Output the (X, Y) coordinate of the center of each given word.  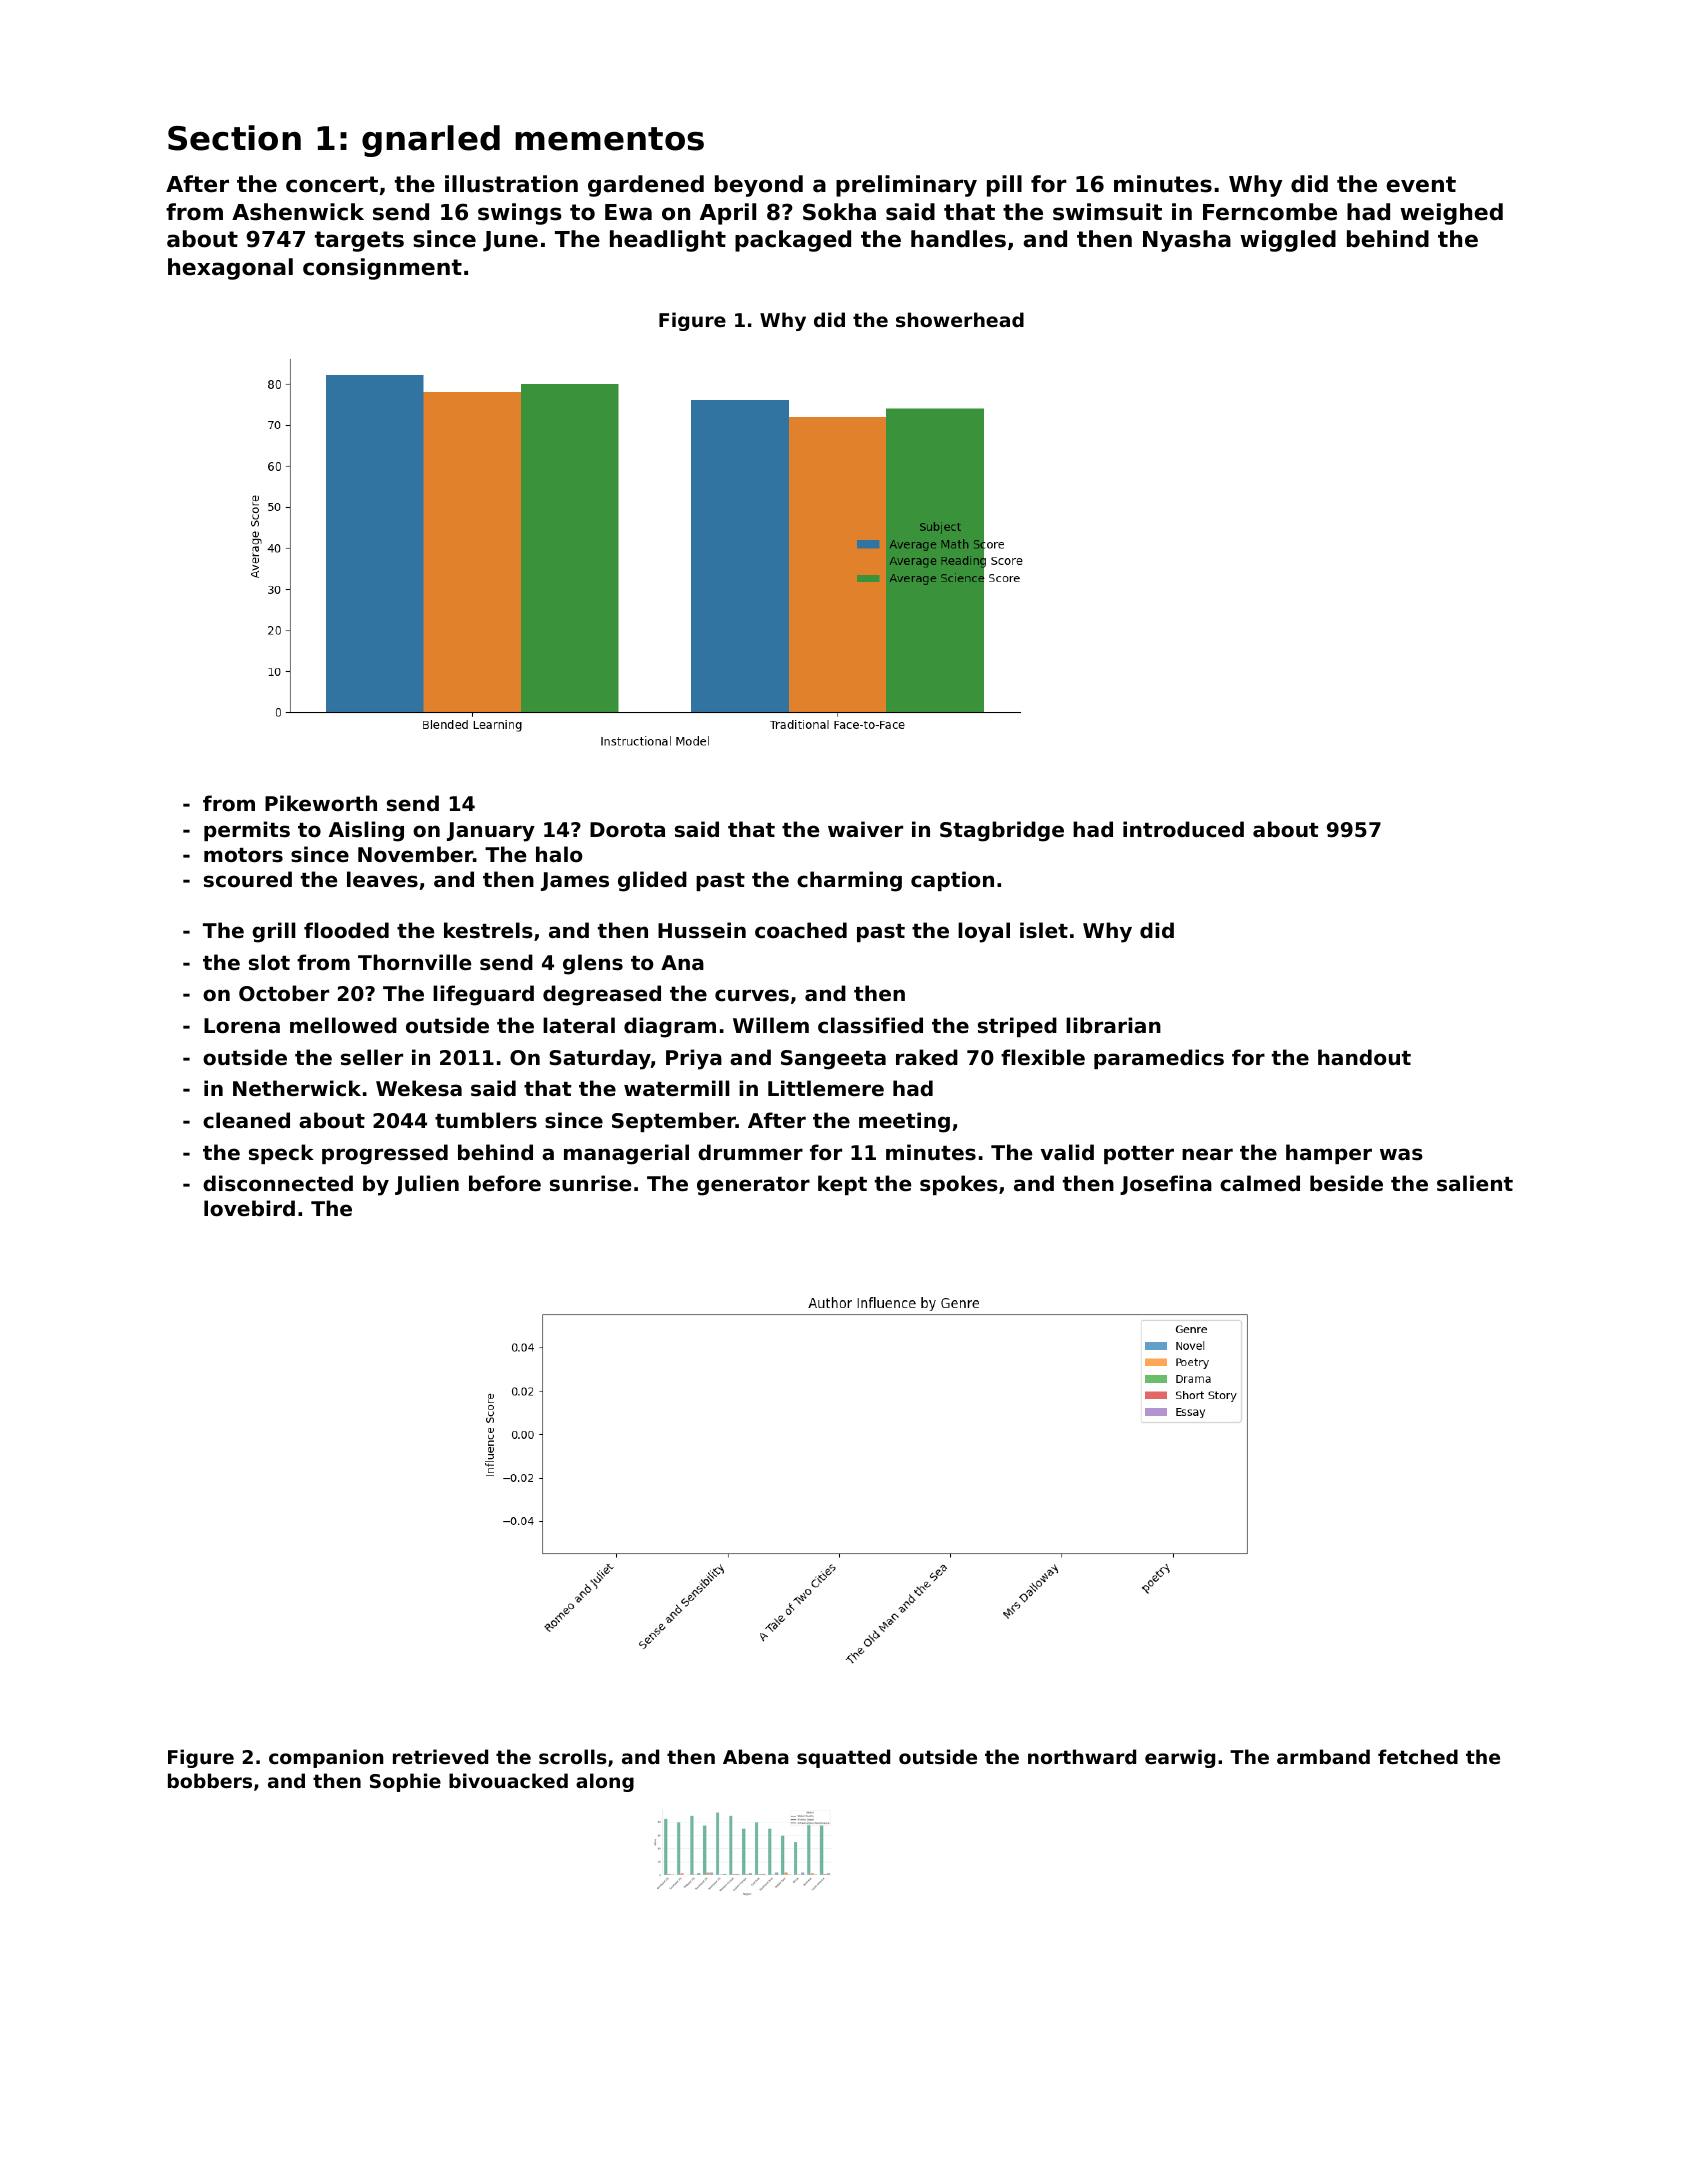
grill (273, 932)
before (505, 1183)
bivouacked (508, 1780)
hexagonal (230, 269)
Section (234, 138)
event (1421, 184)
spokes (959, 1185)
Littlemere (826, 1088)
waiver (865, 829)
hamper (1329, 1154)
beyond (759, 186)
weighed (1451, 214)
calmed (1260, 1183)
